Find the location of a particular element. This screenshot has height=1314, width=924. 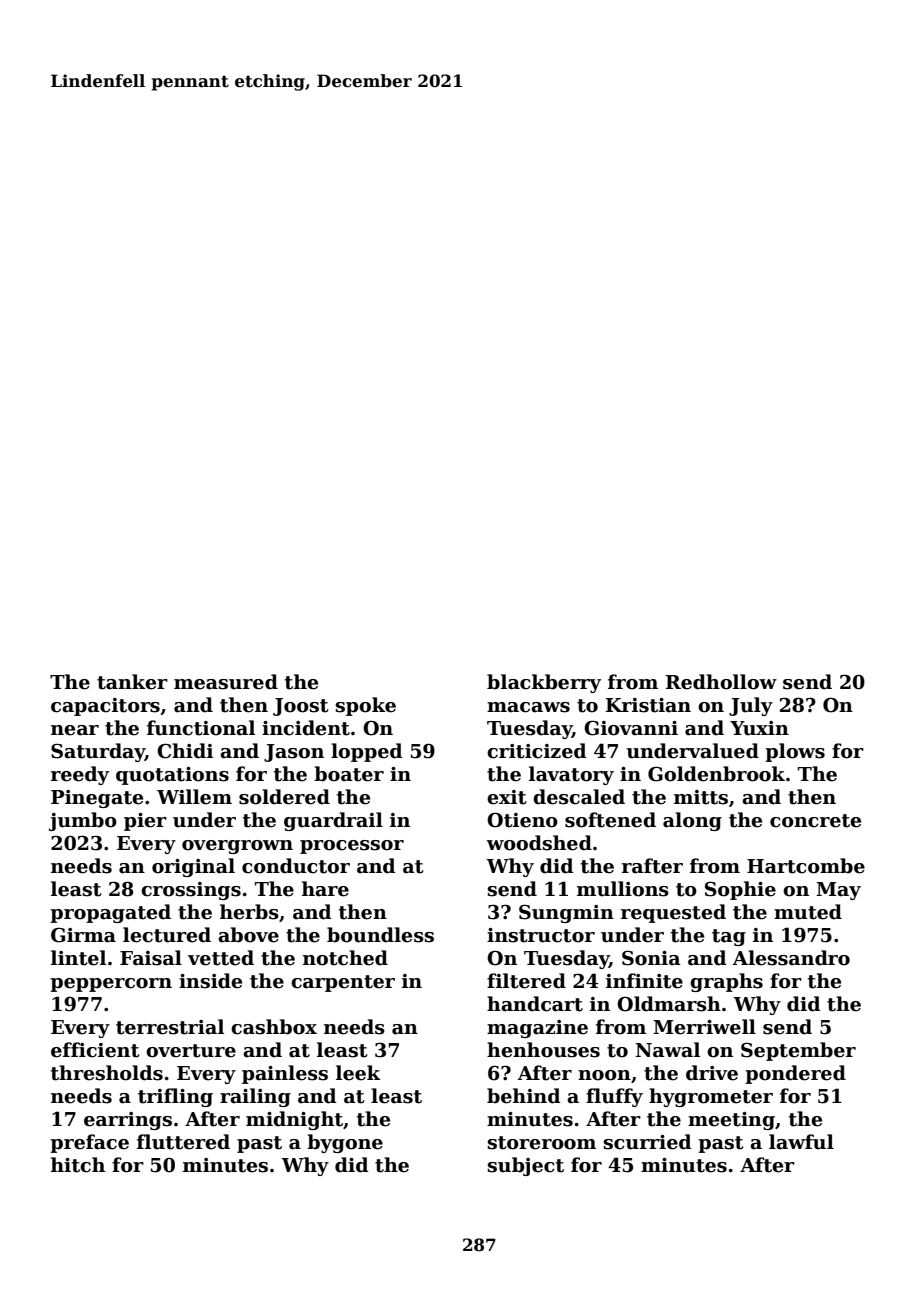

herbs is located at coordinates (249, 912).
